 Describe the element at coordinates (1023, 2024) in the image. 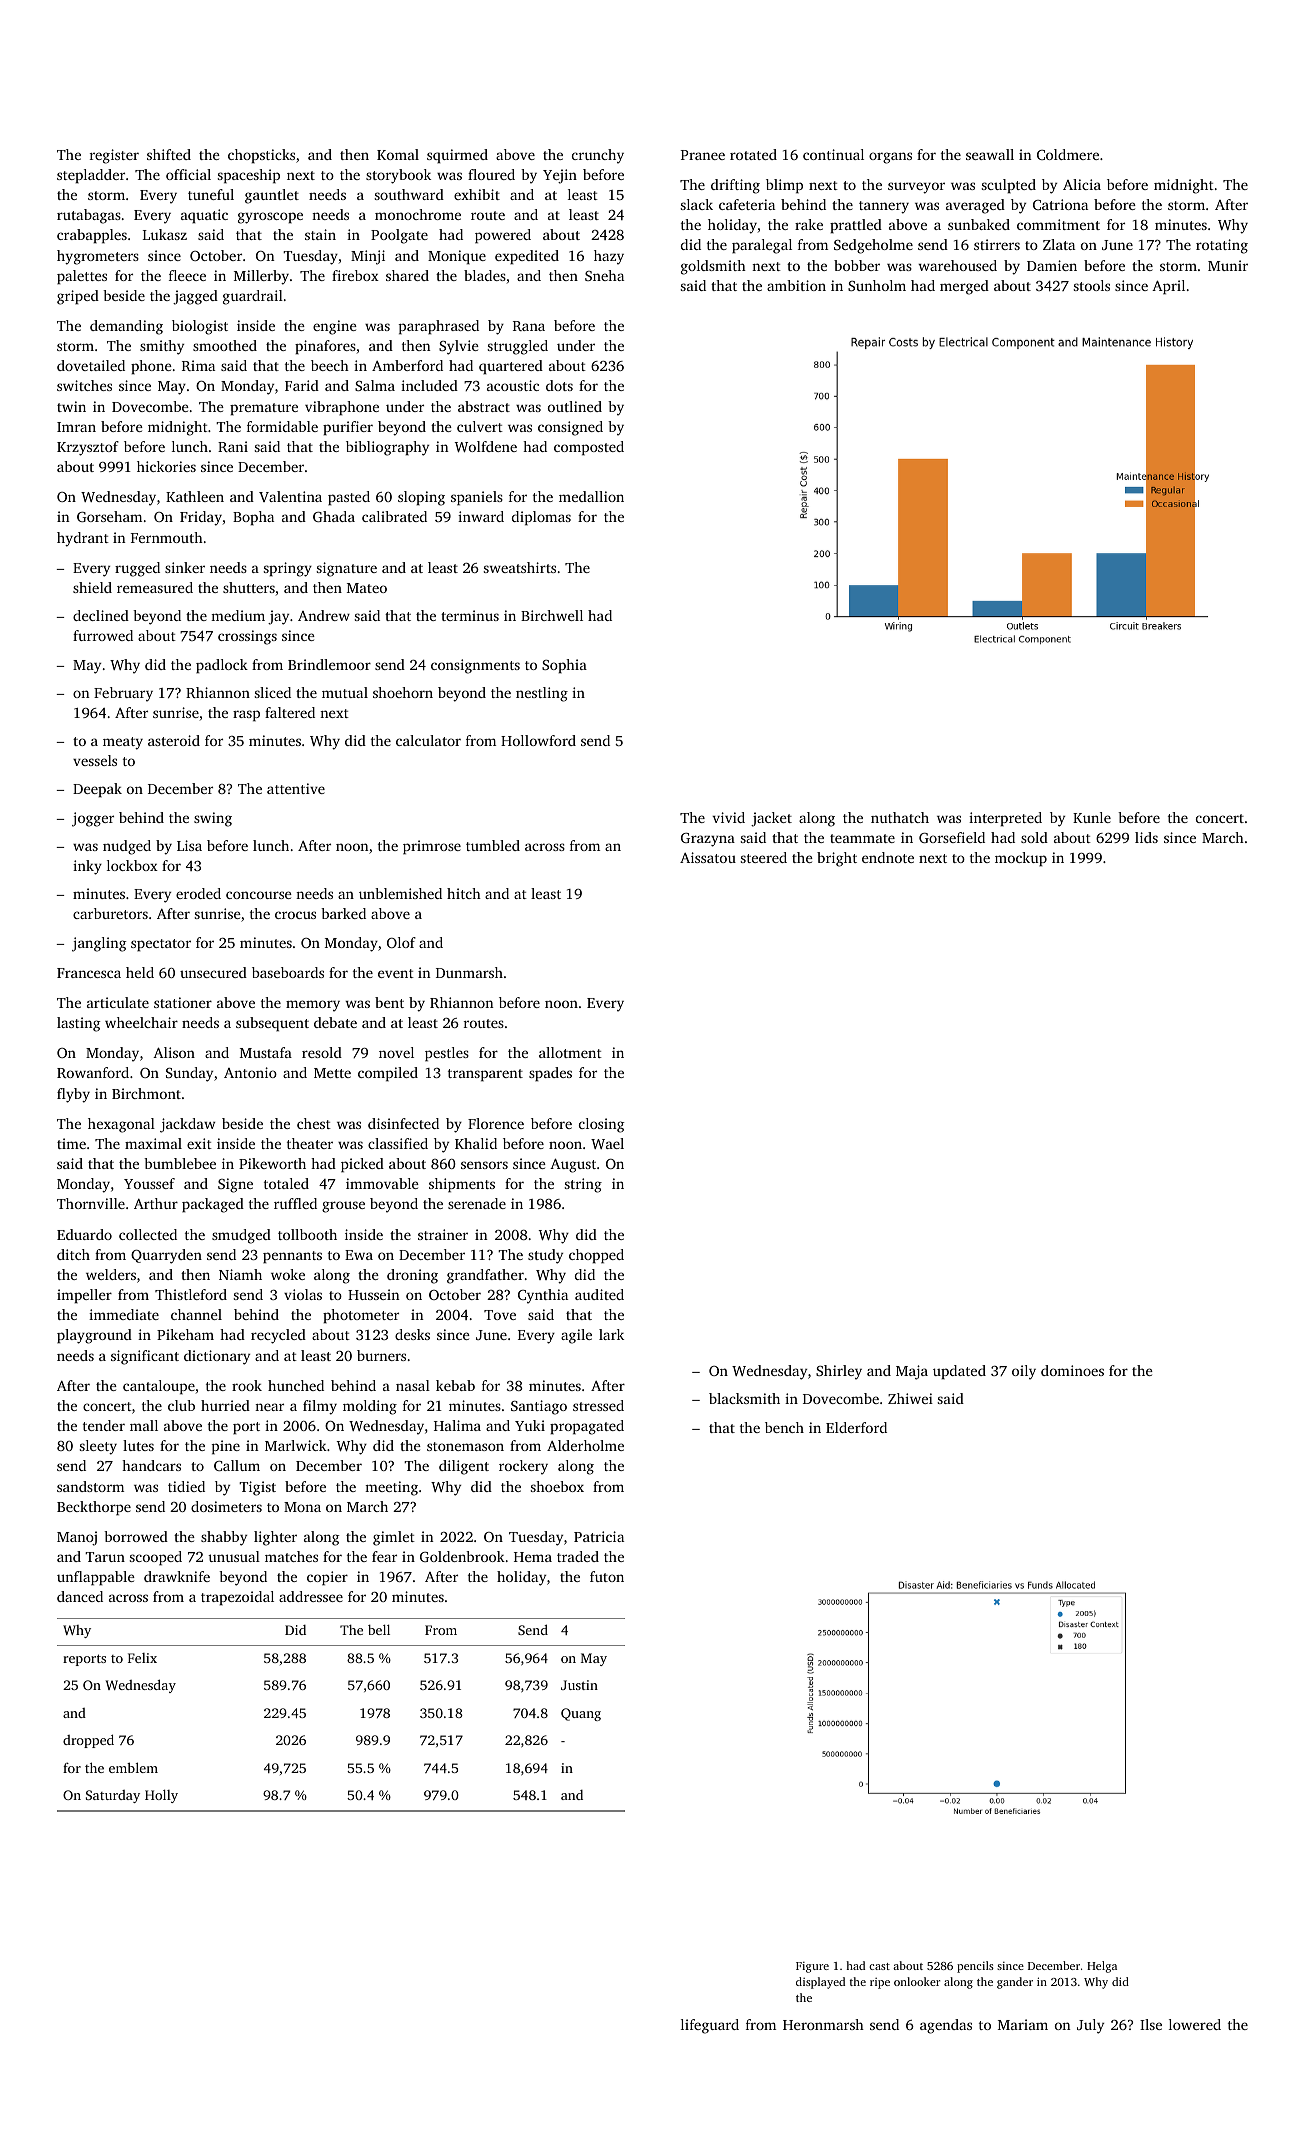

I see `Mariam` at that location.
